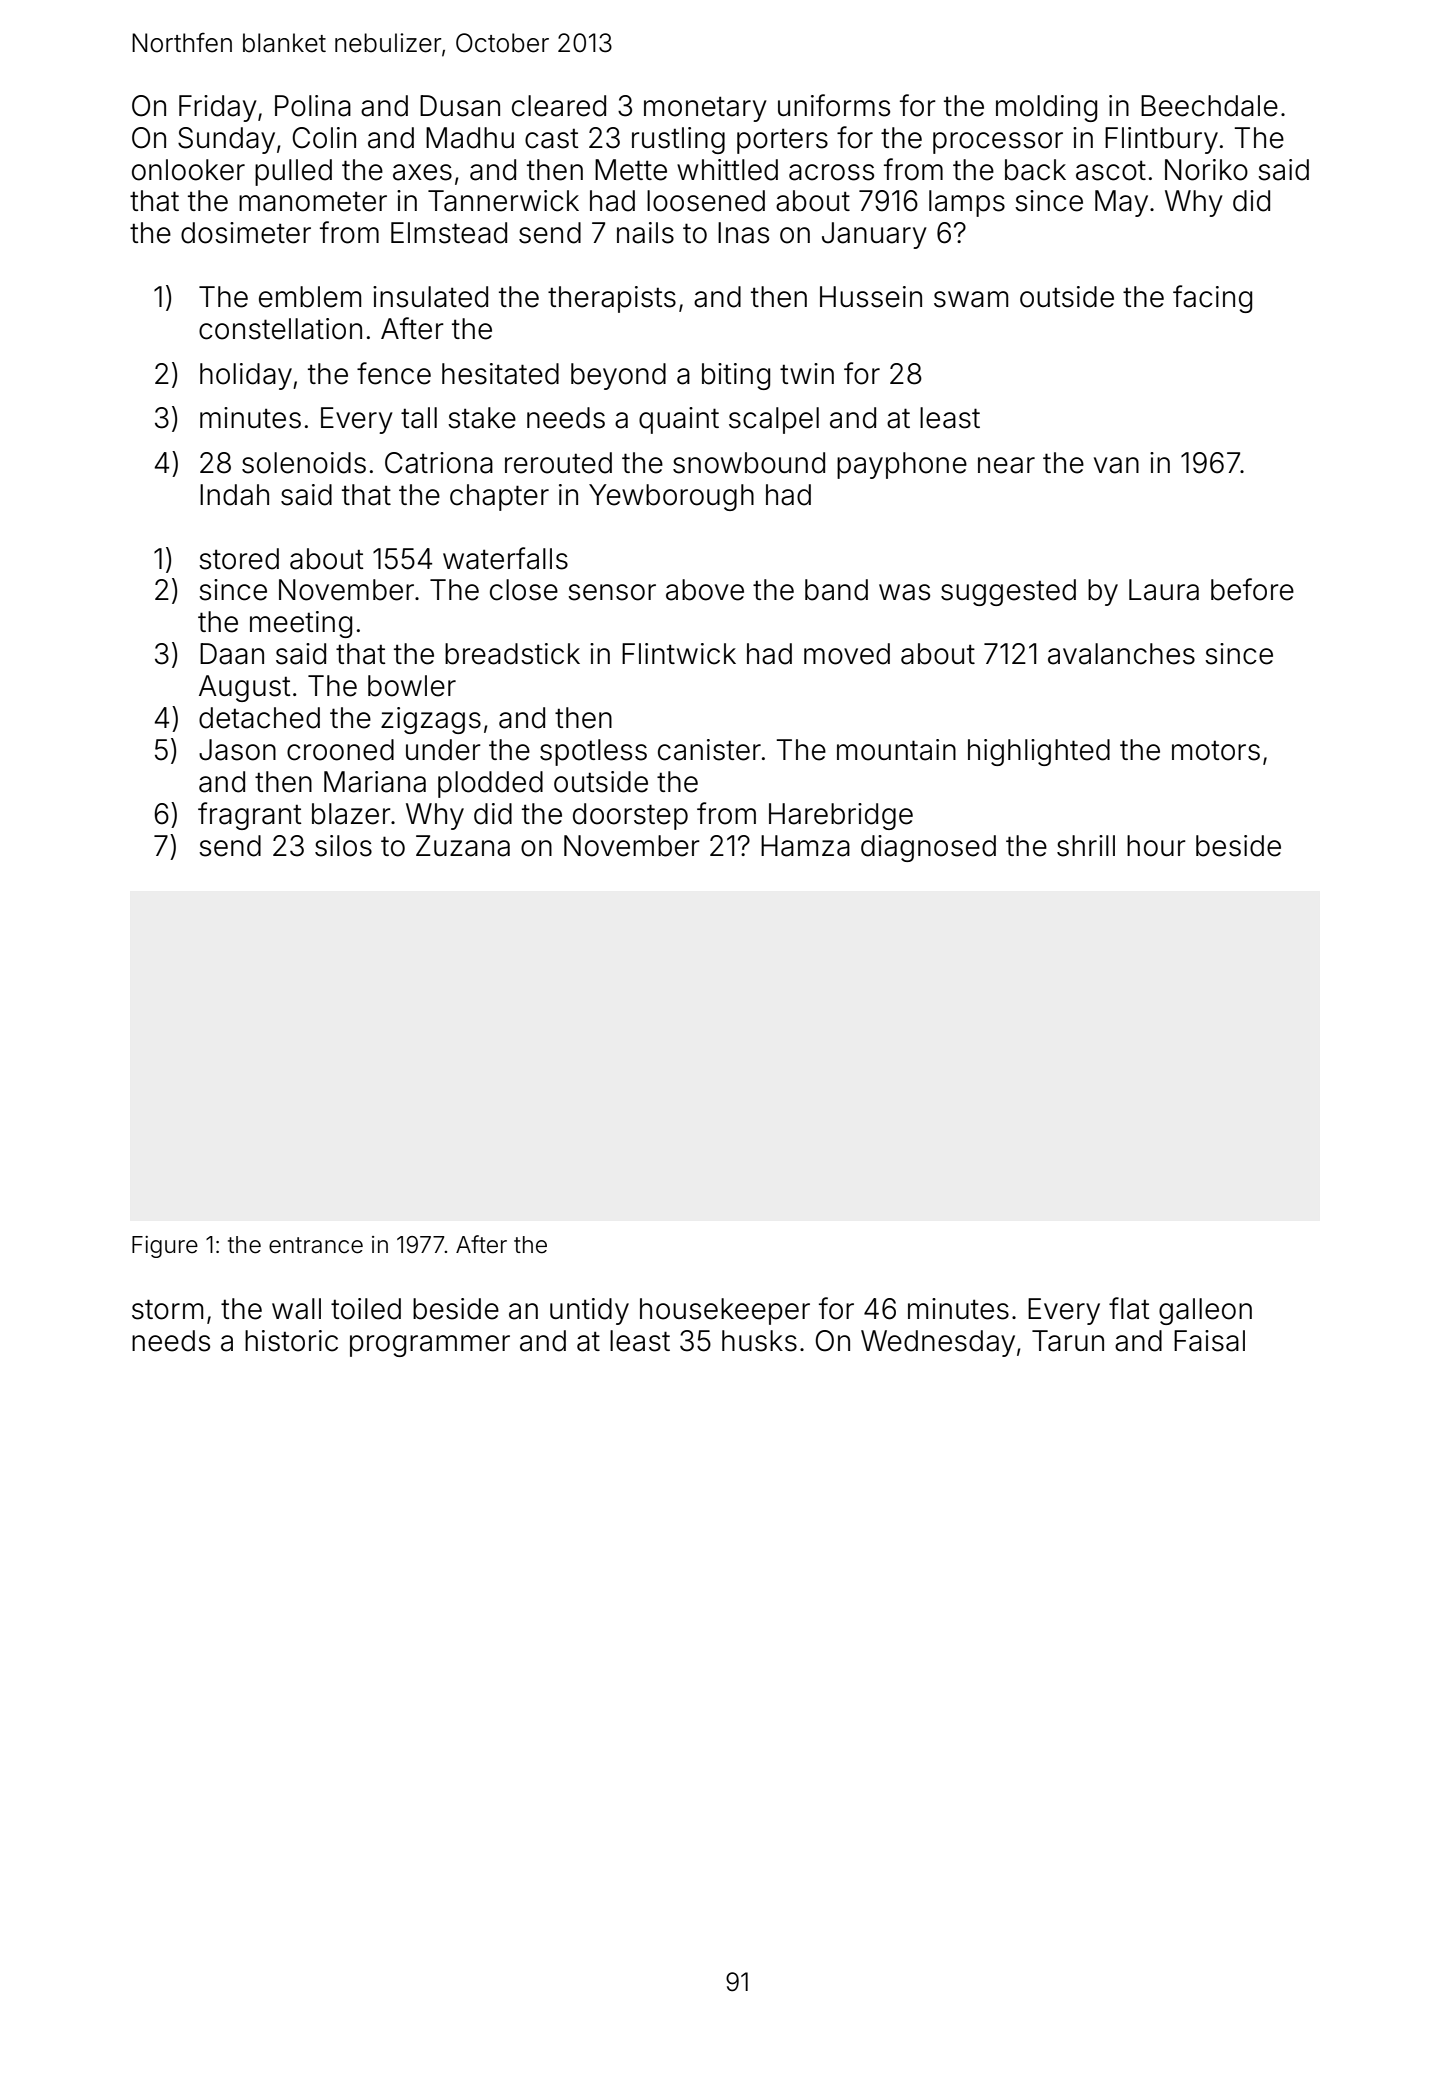 This screenshot has height=2100, width=1450. What do you see at coordinates (1068, 1341) in the screenshot?
I see `Tarun` at bounding box center [1068, 1341].
